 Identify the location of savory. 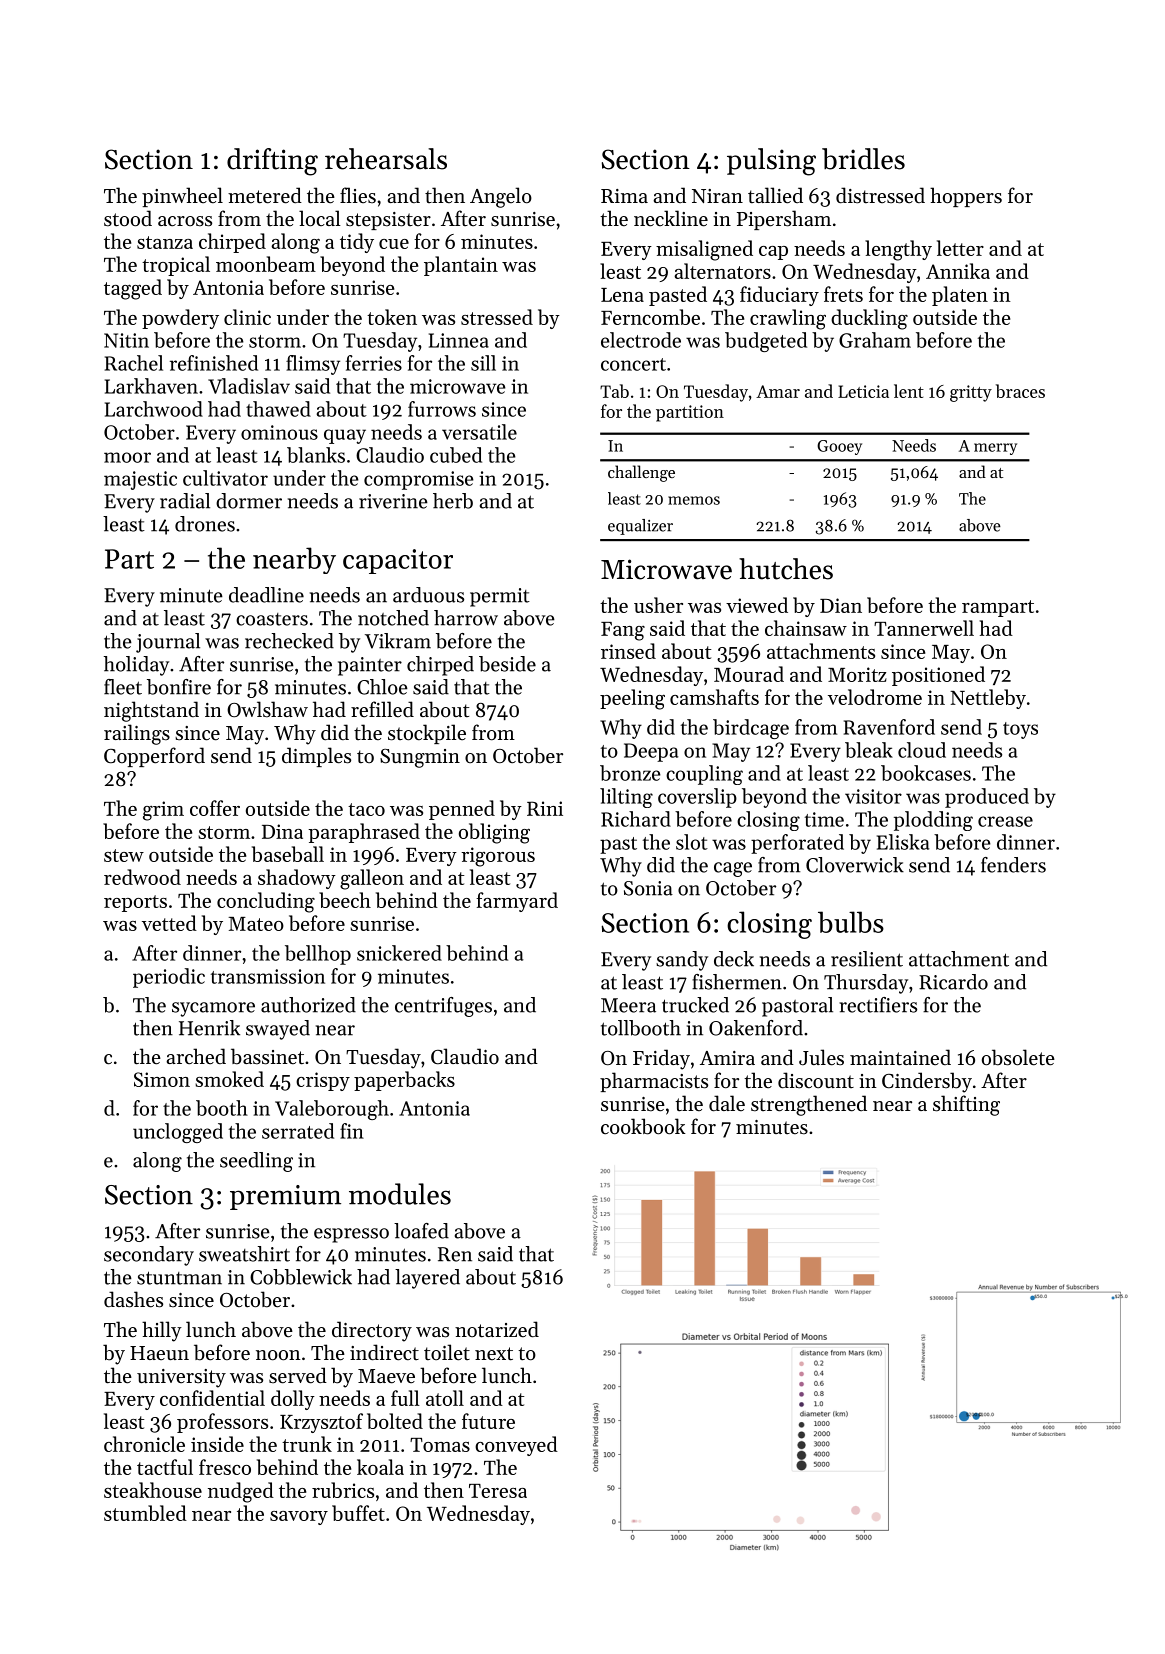
(299, 1518).
